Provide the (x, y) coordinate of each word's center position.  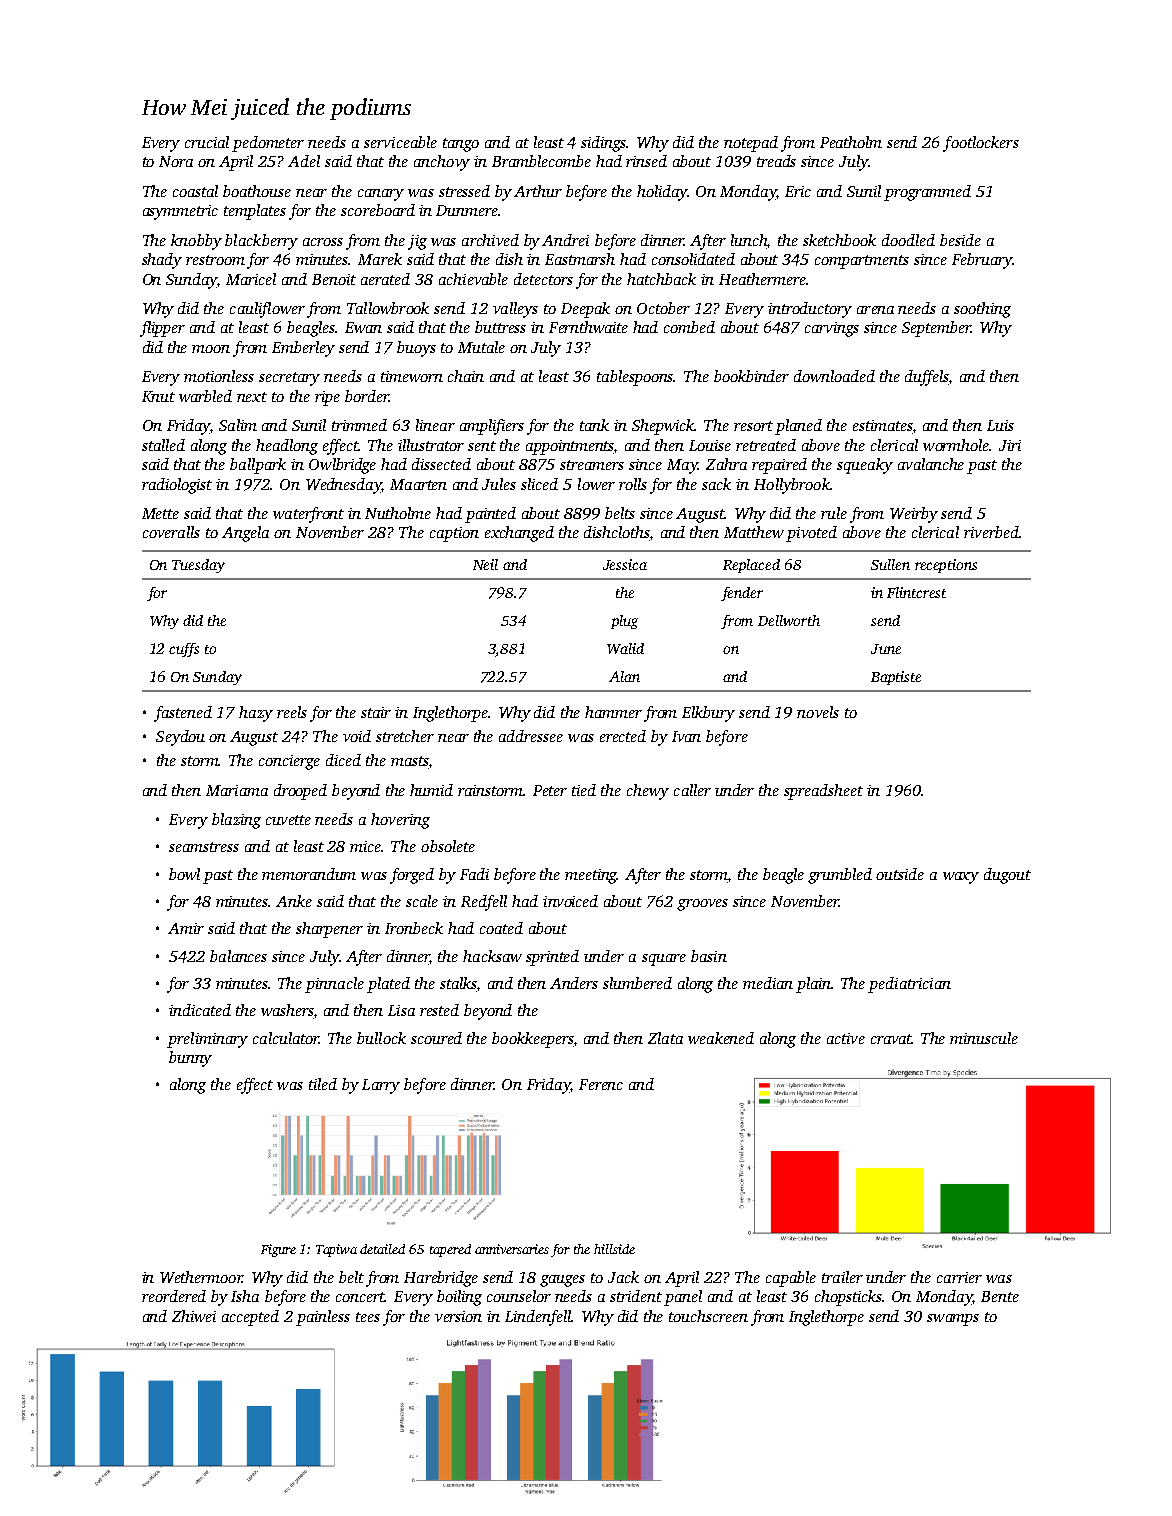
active (846, 1038)
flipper (162, 329)
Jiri (1010, 445)
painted (490, 515)
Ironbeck (414, 928)
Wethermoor (201, 1277)
